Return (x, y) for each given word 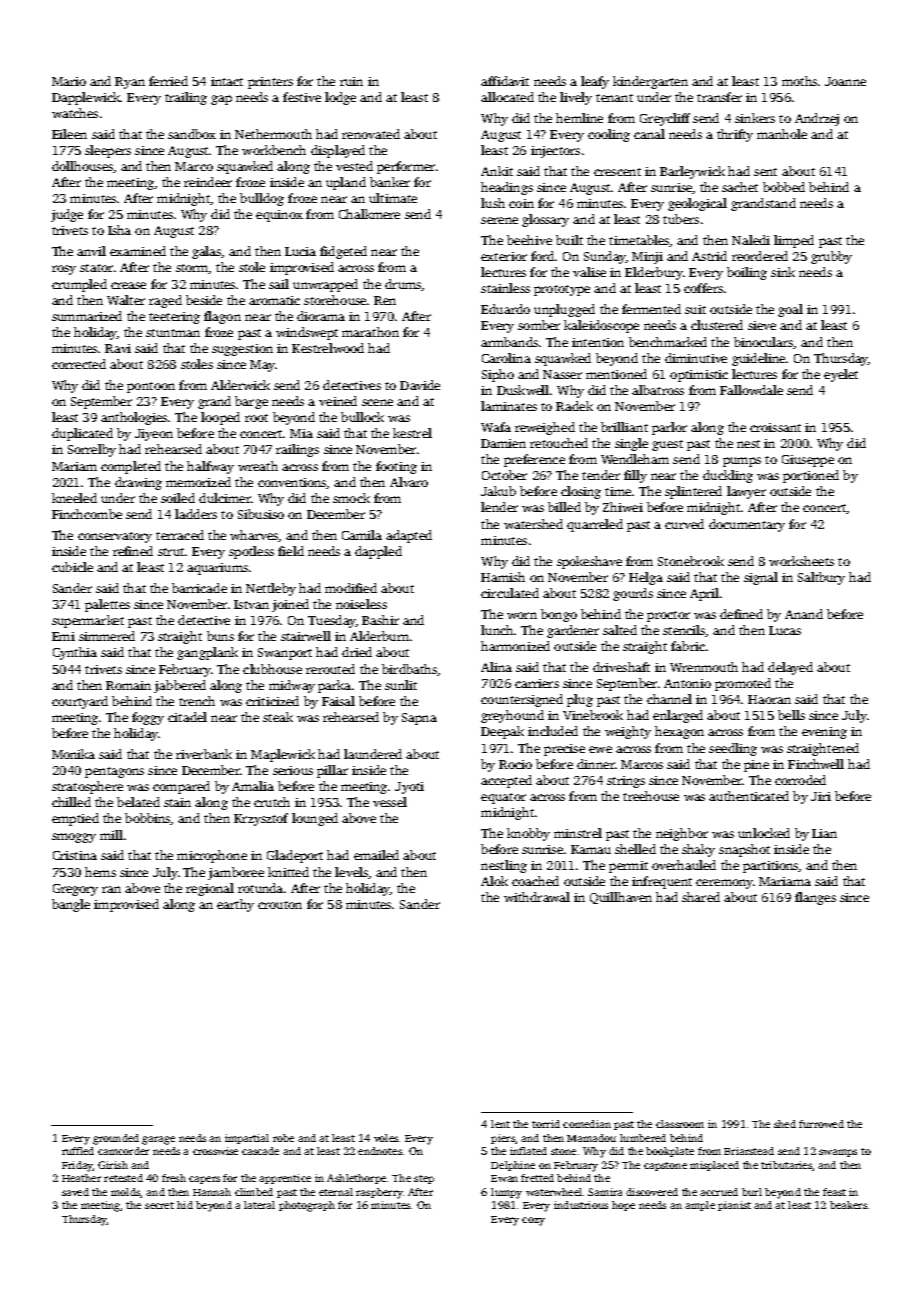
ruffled (78, 1151)
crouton (280, 905)
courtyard (80, 702)
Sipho (498, 375)
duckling (728, 476)
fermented (651, 309)
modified (351, 588)
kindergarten (650, 82)
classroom (680, 1124)
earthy (235, 905)
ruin (351, 81)
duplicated (82, 434)
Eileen (69, 134)
